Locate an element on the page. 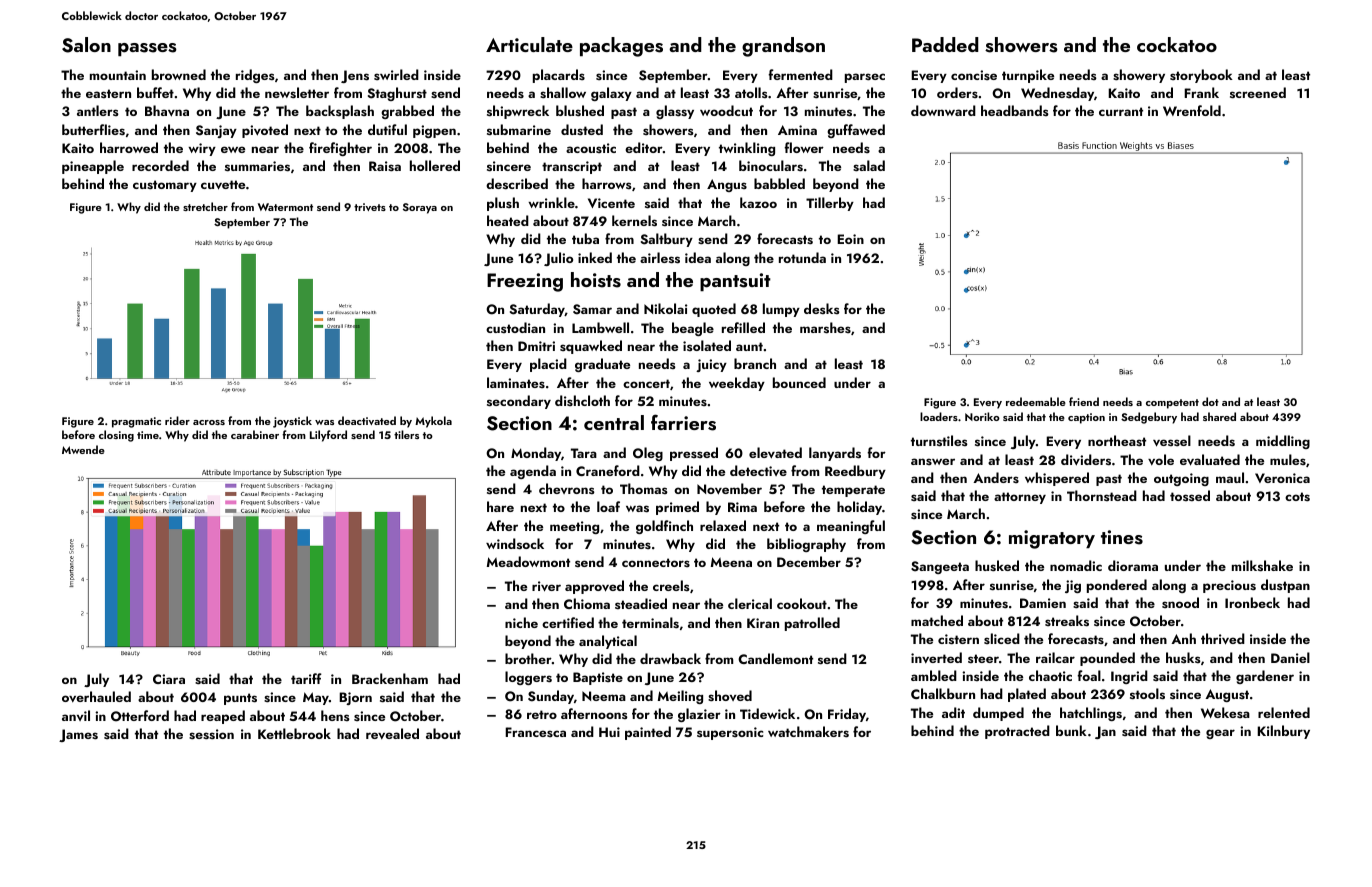  vole is located at coordinates (1161, 459).
